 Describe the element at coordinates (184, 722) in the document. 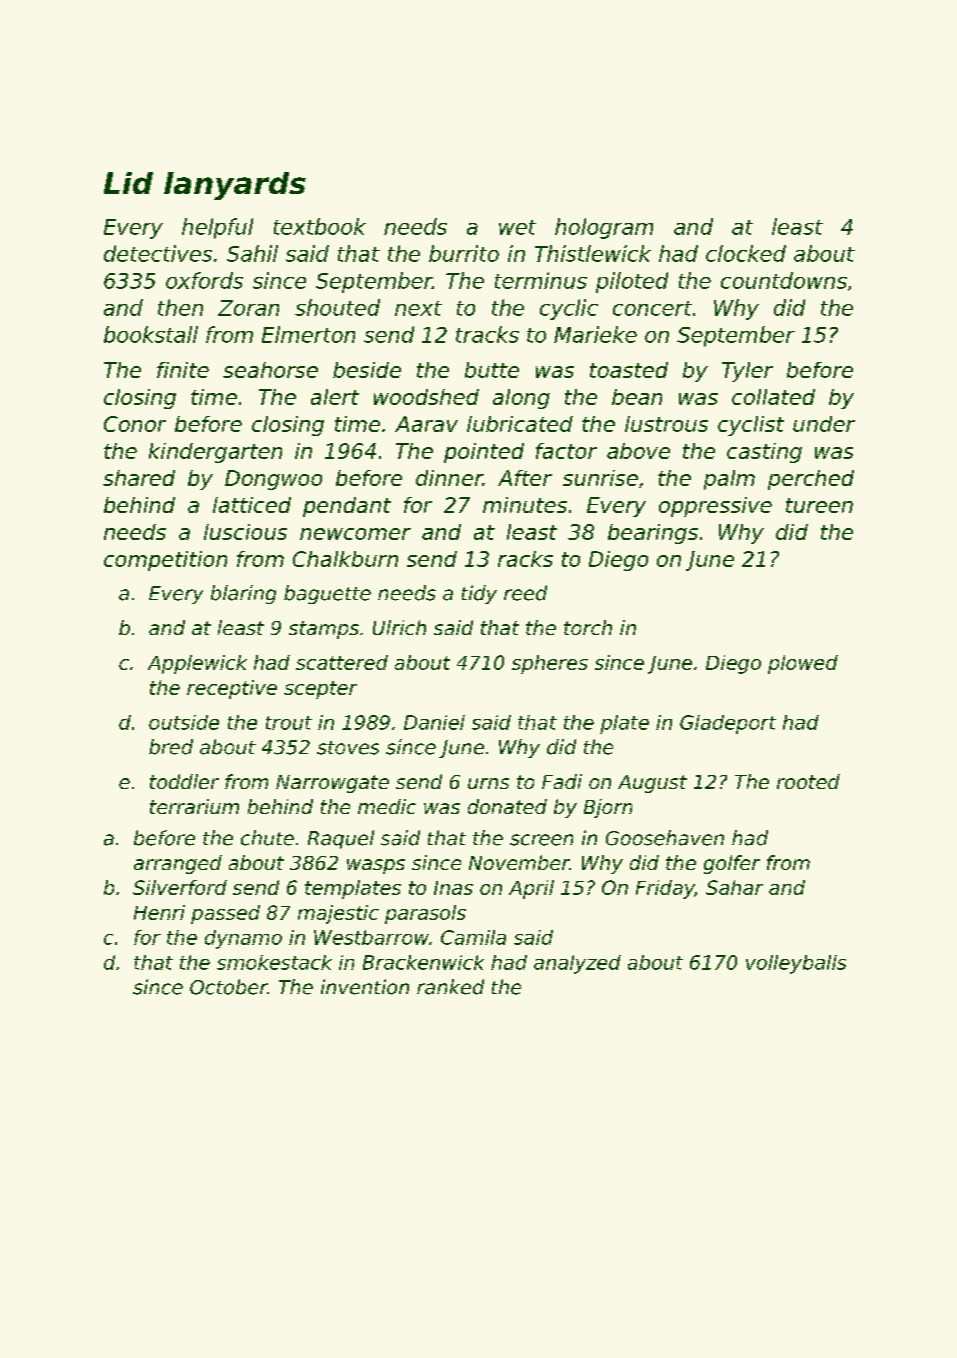

I see `outside` at that location.
